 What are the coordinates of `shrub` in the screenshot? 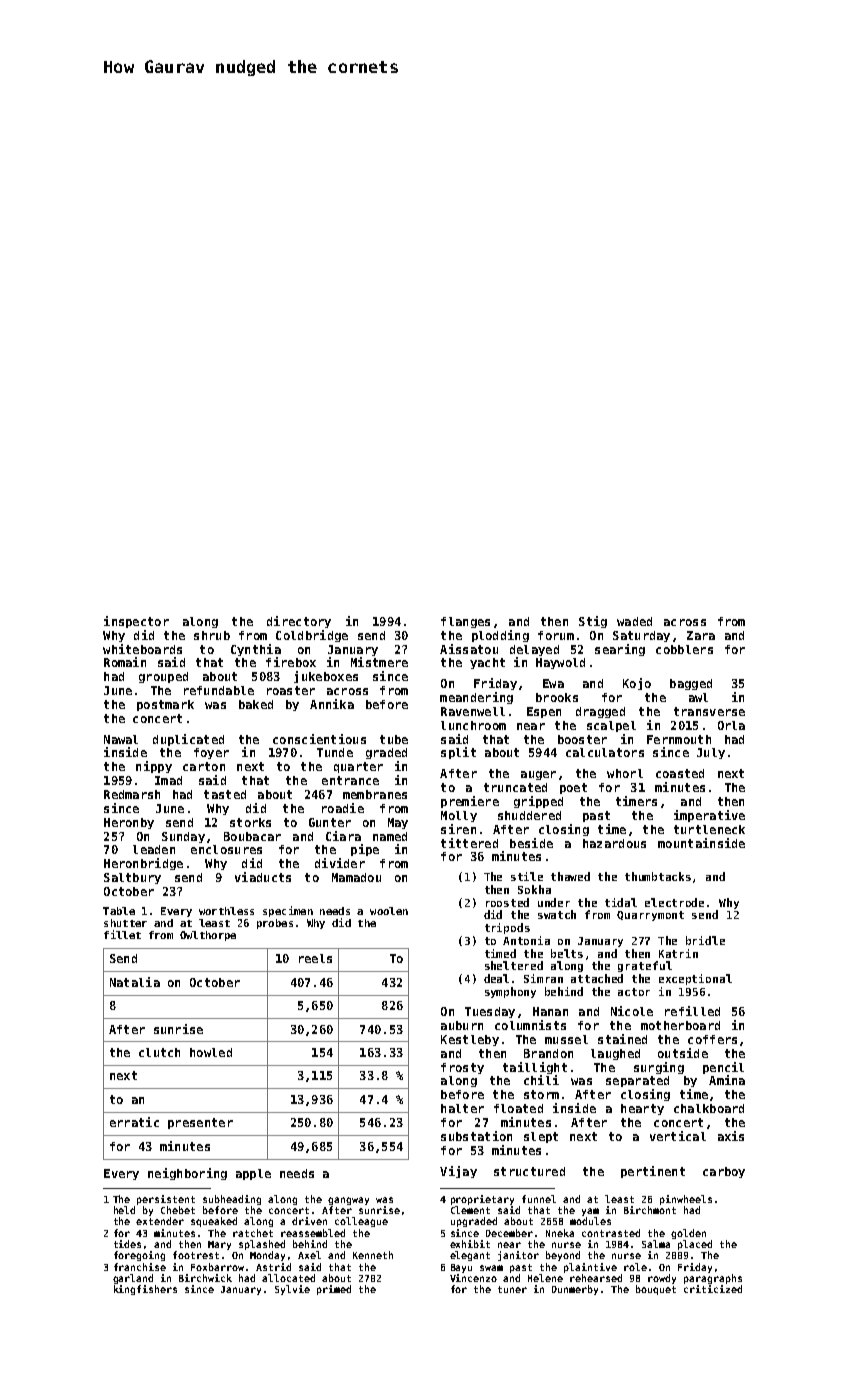 It's located at (212, 635).
